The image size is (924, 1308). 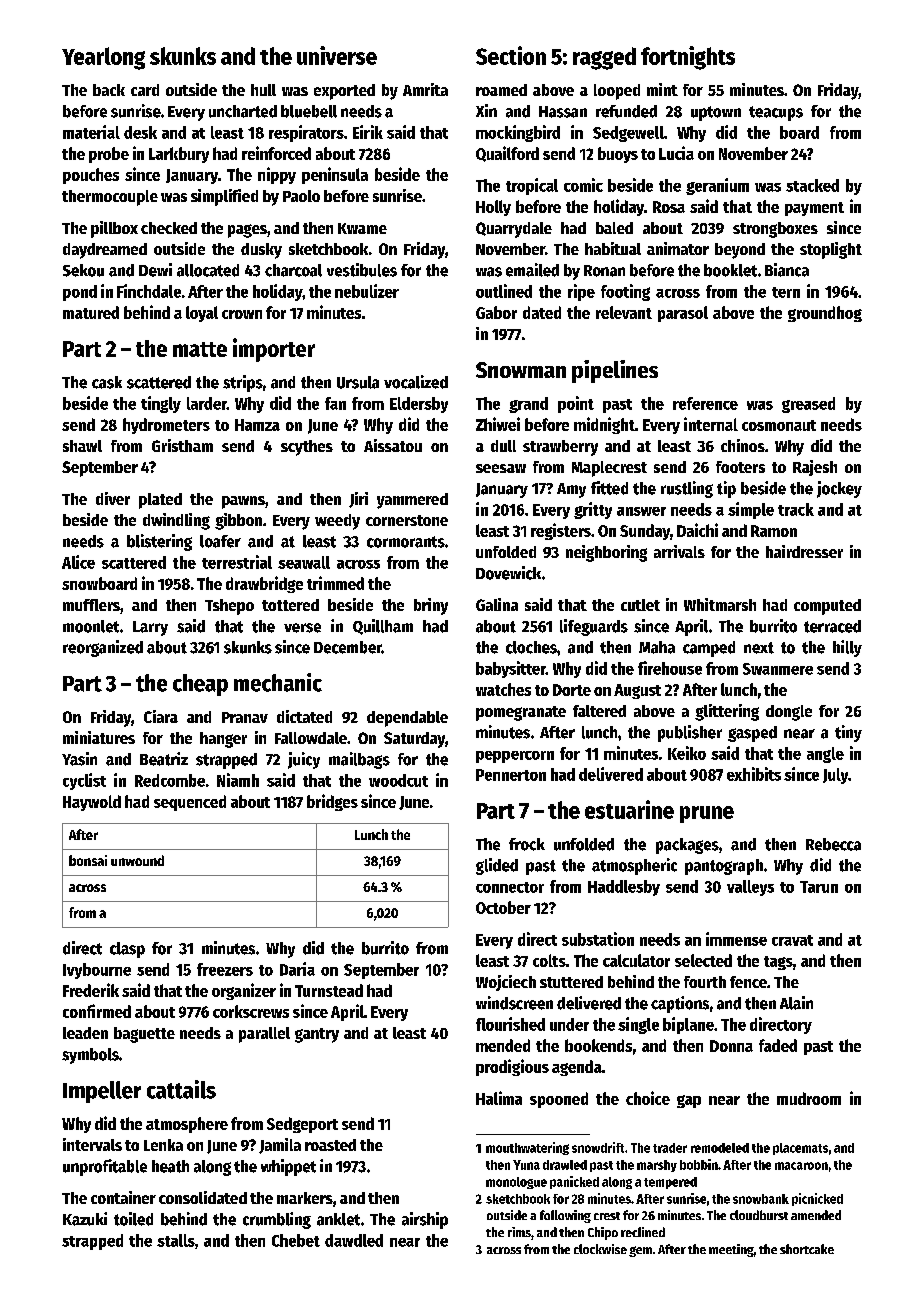 What do you see at coordinates (296, 1240) in the document?
I see `Chebet` at bounding box center [296, 1240].
